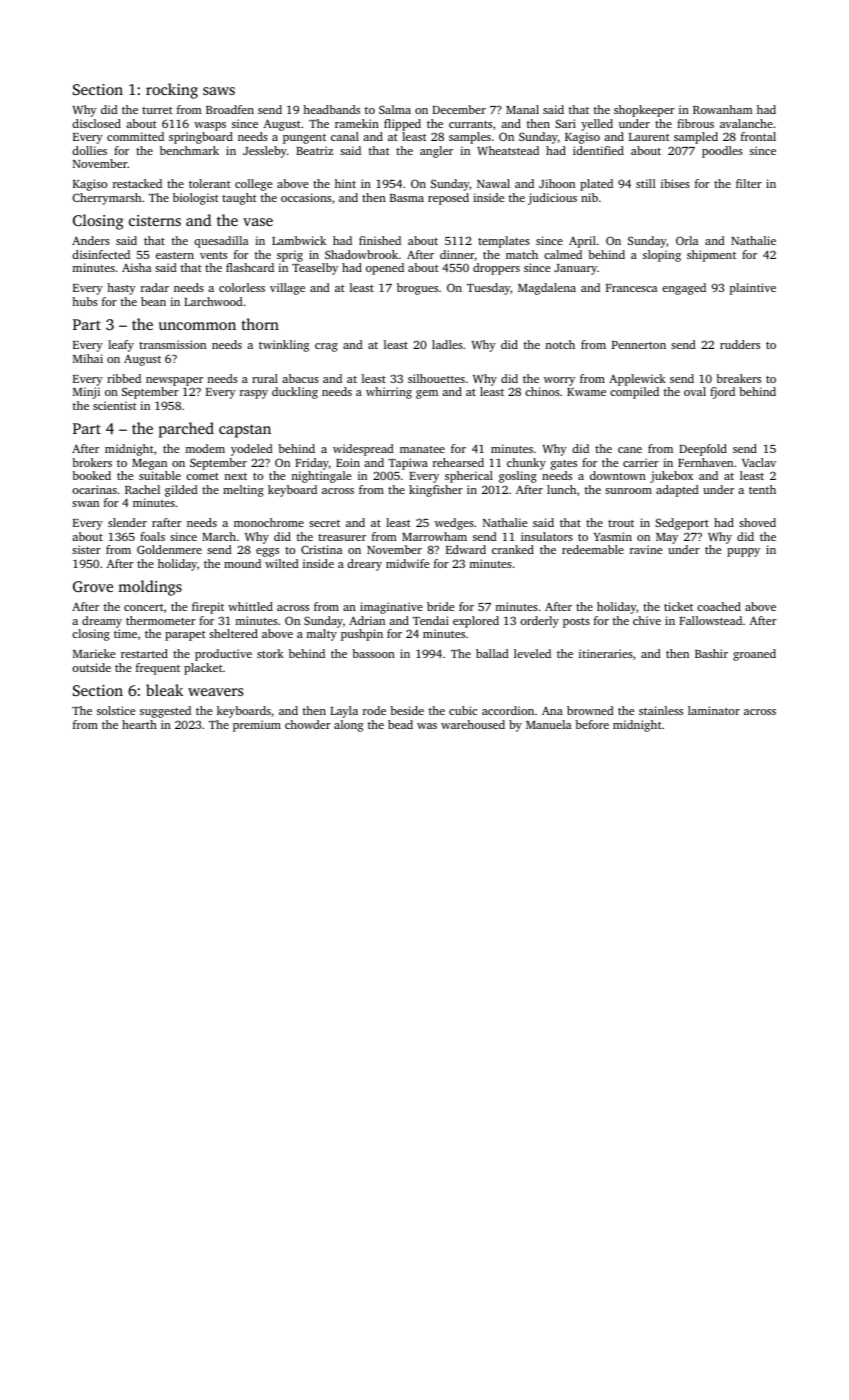  I want to click on rudders, so click(740, 344).
